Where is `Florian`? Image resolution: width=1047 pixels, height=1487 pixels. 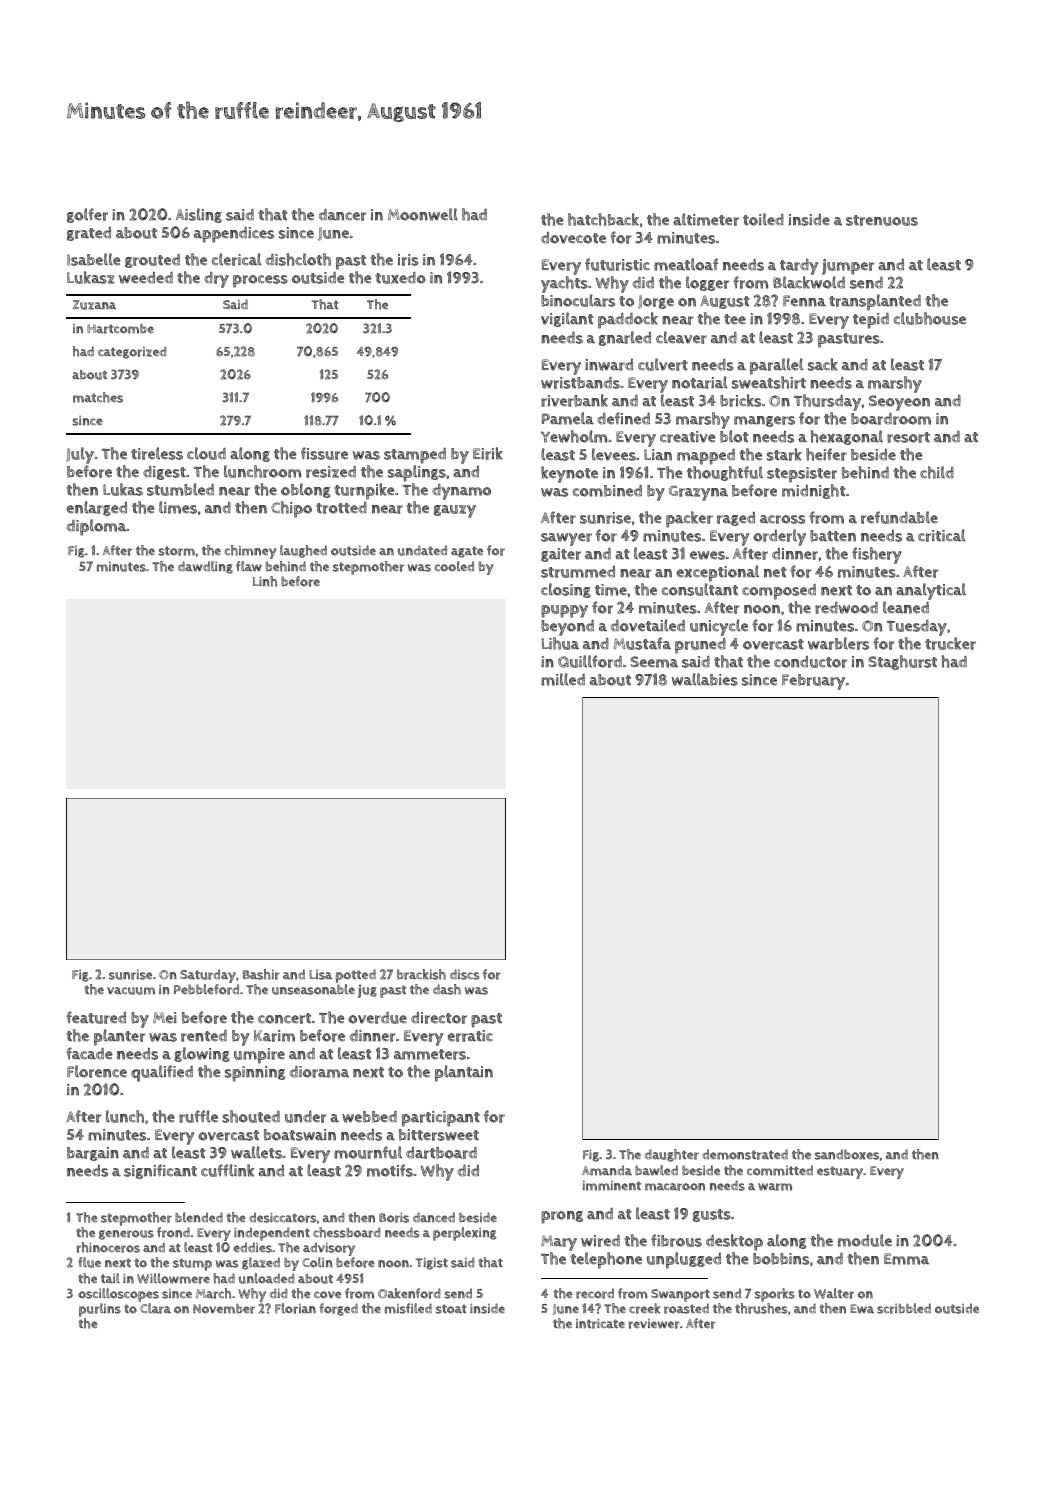 Florian is located at coordinates (295, 1308).
